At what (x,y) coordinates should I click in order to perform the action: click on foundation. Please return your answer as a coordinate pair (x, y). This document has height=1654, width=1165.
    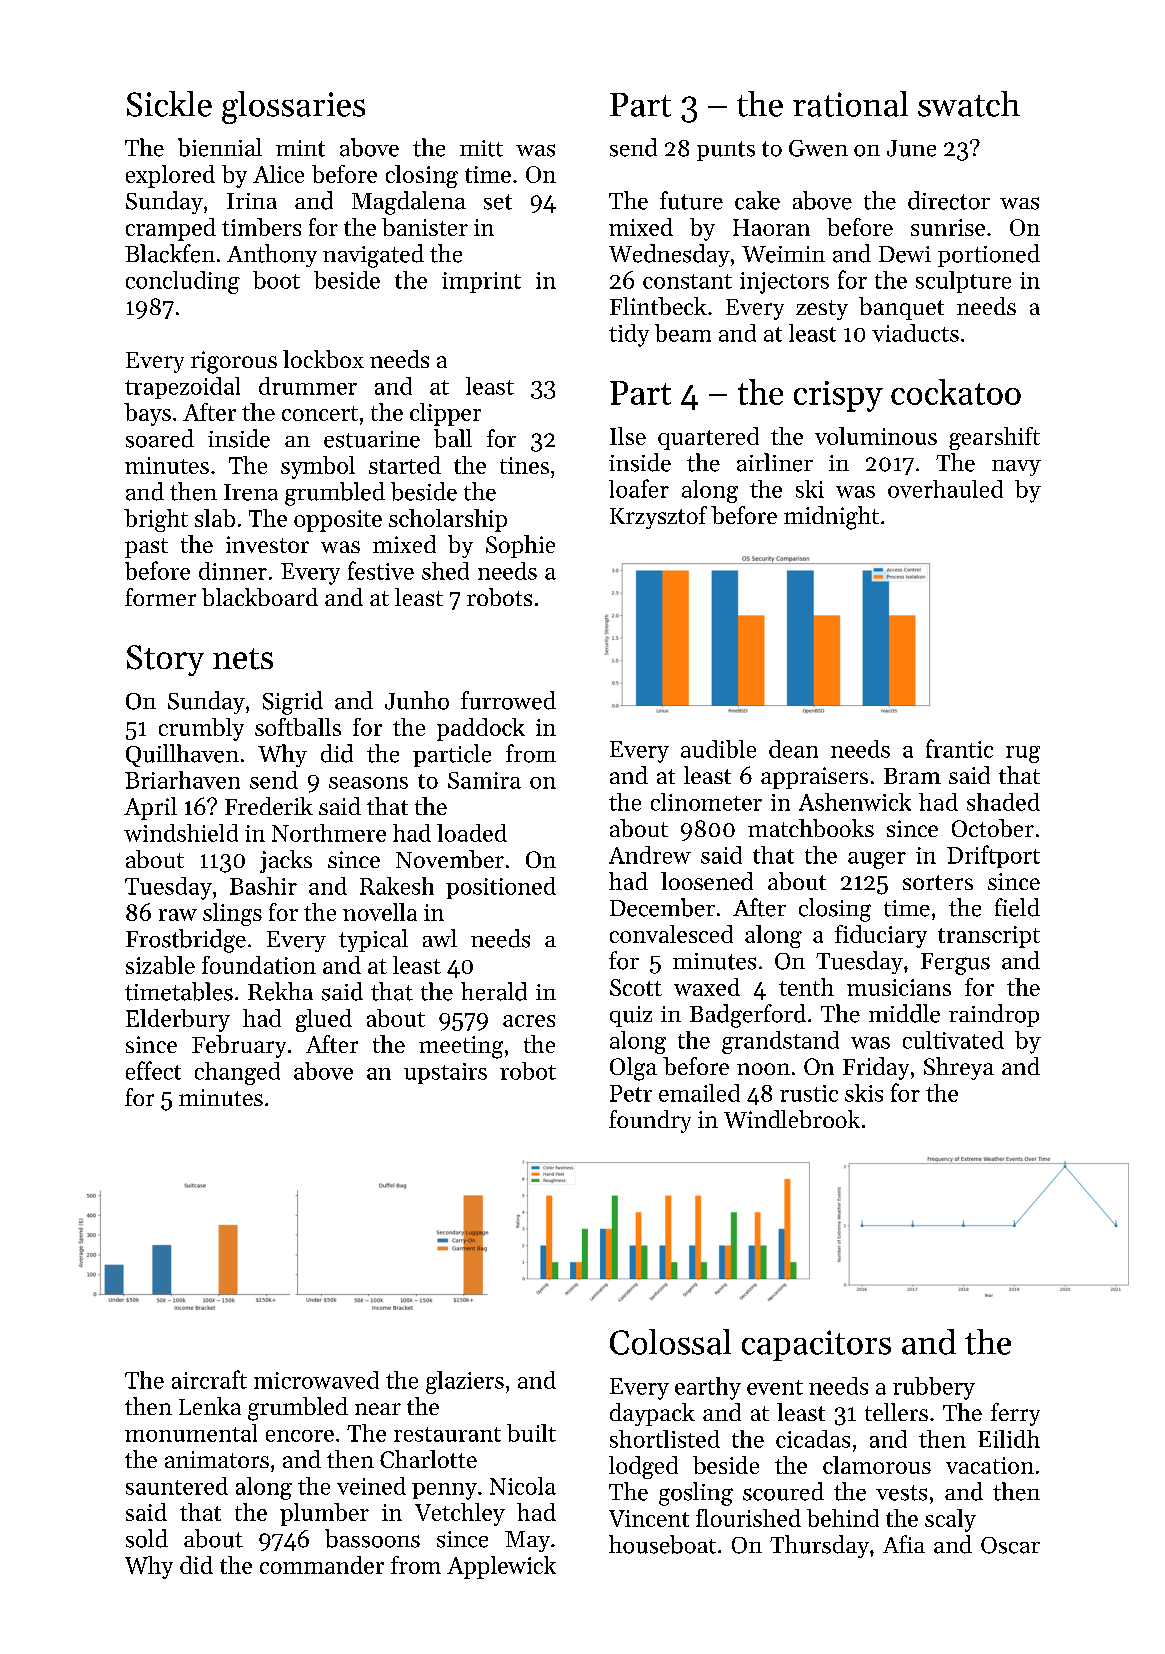
    Looking at the image, I should click on (259, 965).
